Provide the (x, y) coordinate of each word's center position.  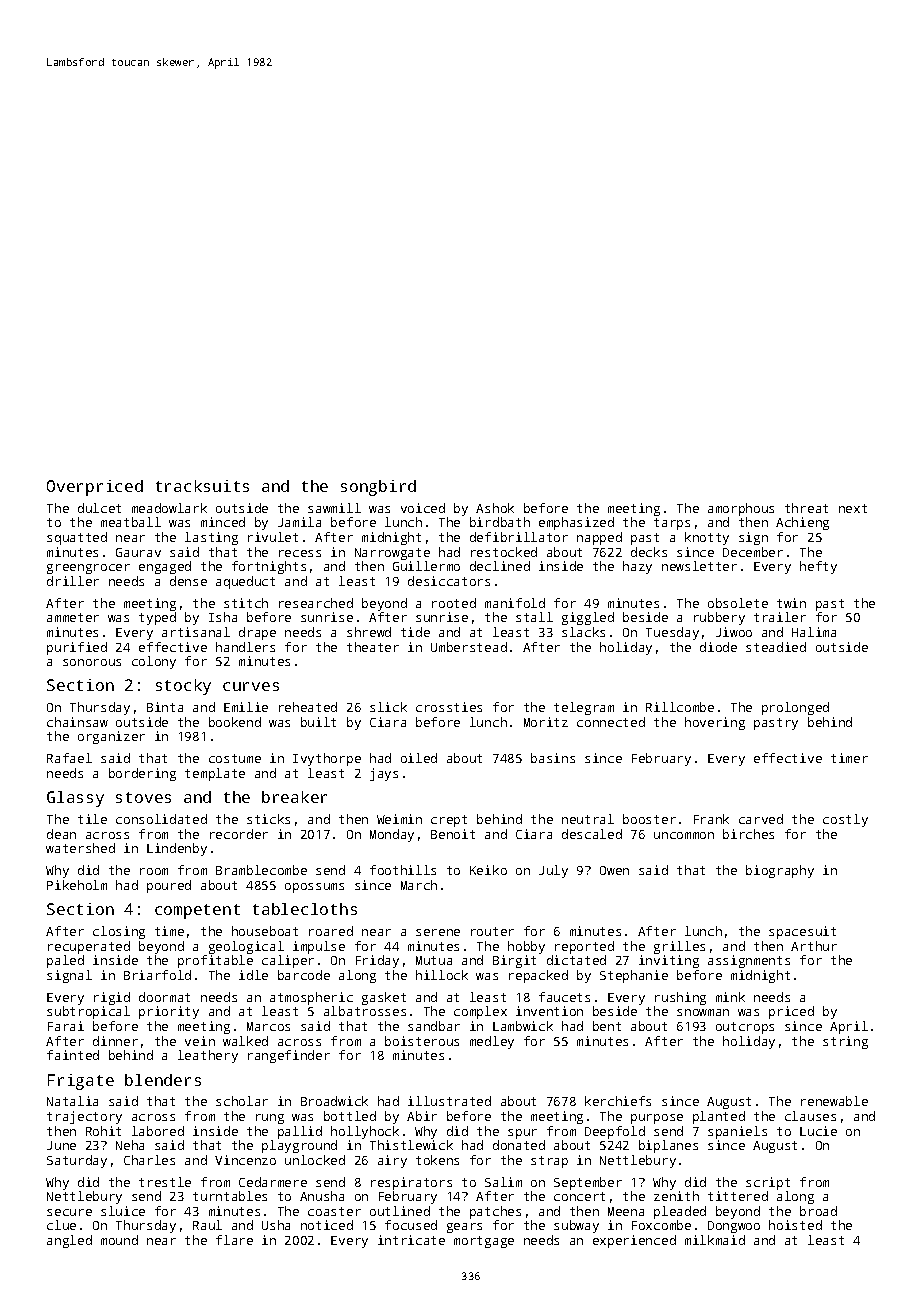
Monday (392, 835)
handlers (245, 647)
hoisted (795, 1225)
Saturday (77, 1161)
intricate (411, 1240)
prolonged (795, 708)
